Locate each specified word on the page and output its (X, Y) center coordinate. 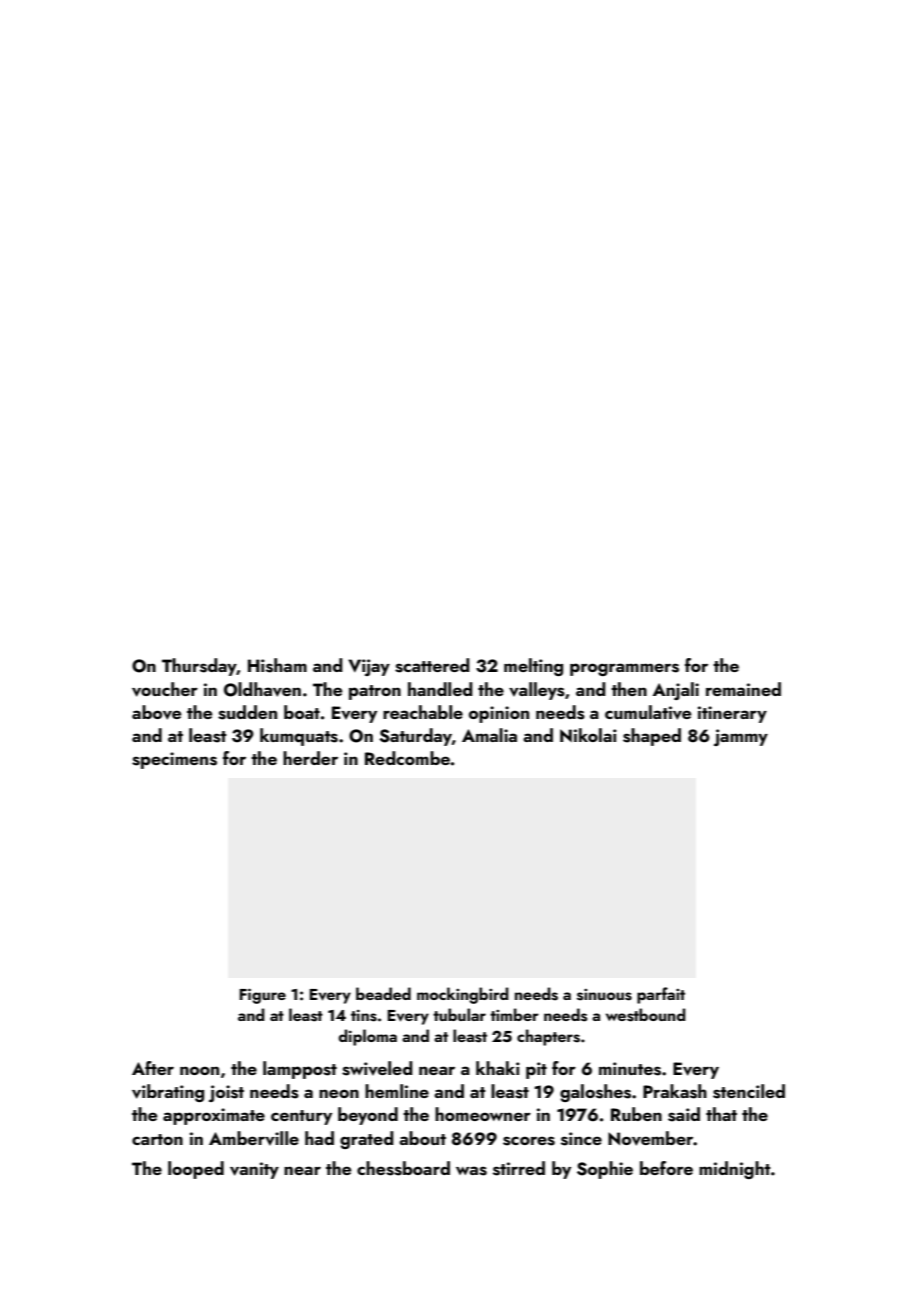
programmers (624, 669)
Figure (262, 996)
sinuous (604, 995)
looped (196, 1170)
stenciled (749, 1091)
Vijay (369, 667)
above (156, 712)
